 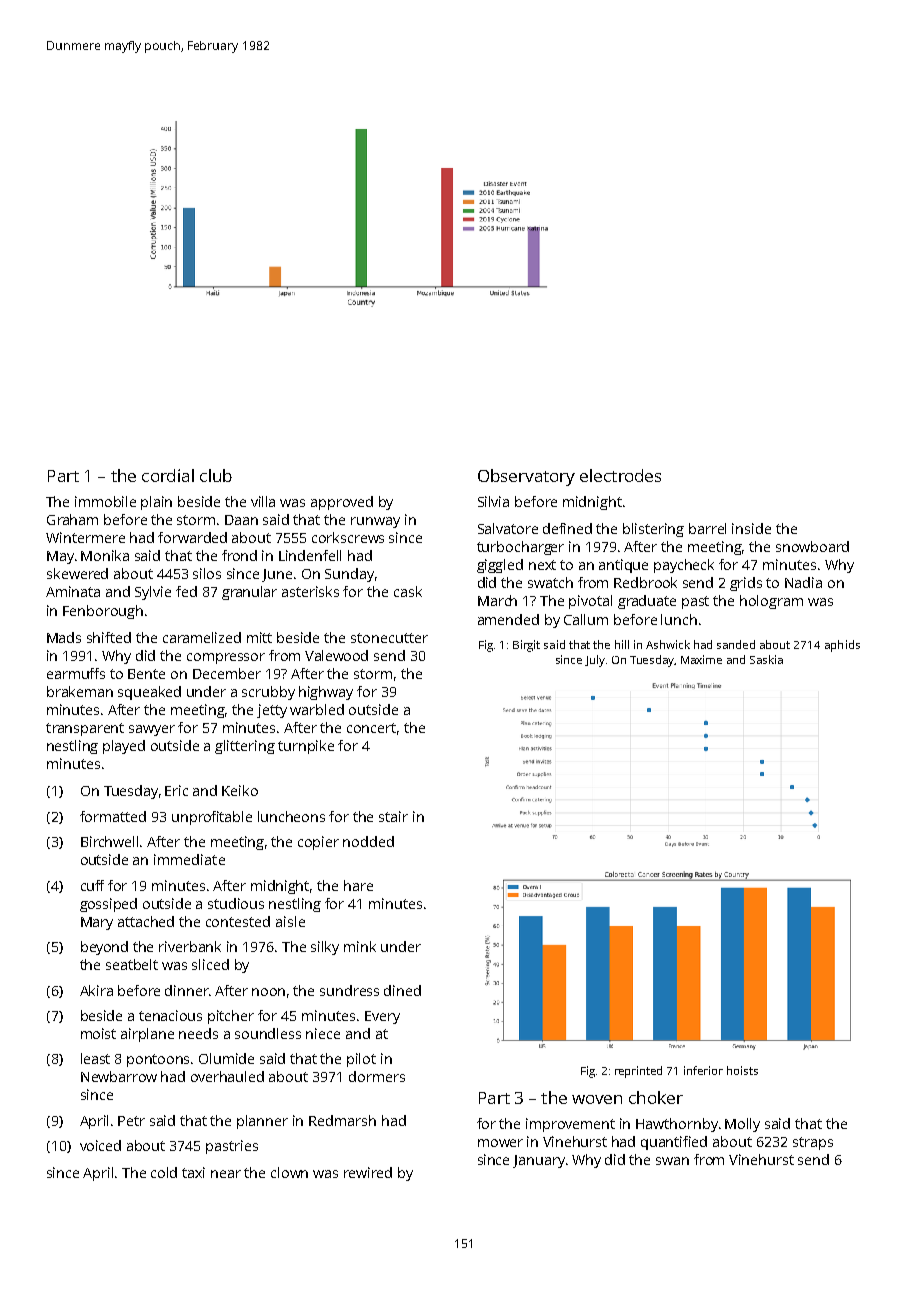 What do you see at coordinates (113, 816) in the page?
I see `formatted` at bounding box center [113, 816].
